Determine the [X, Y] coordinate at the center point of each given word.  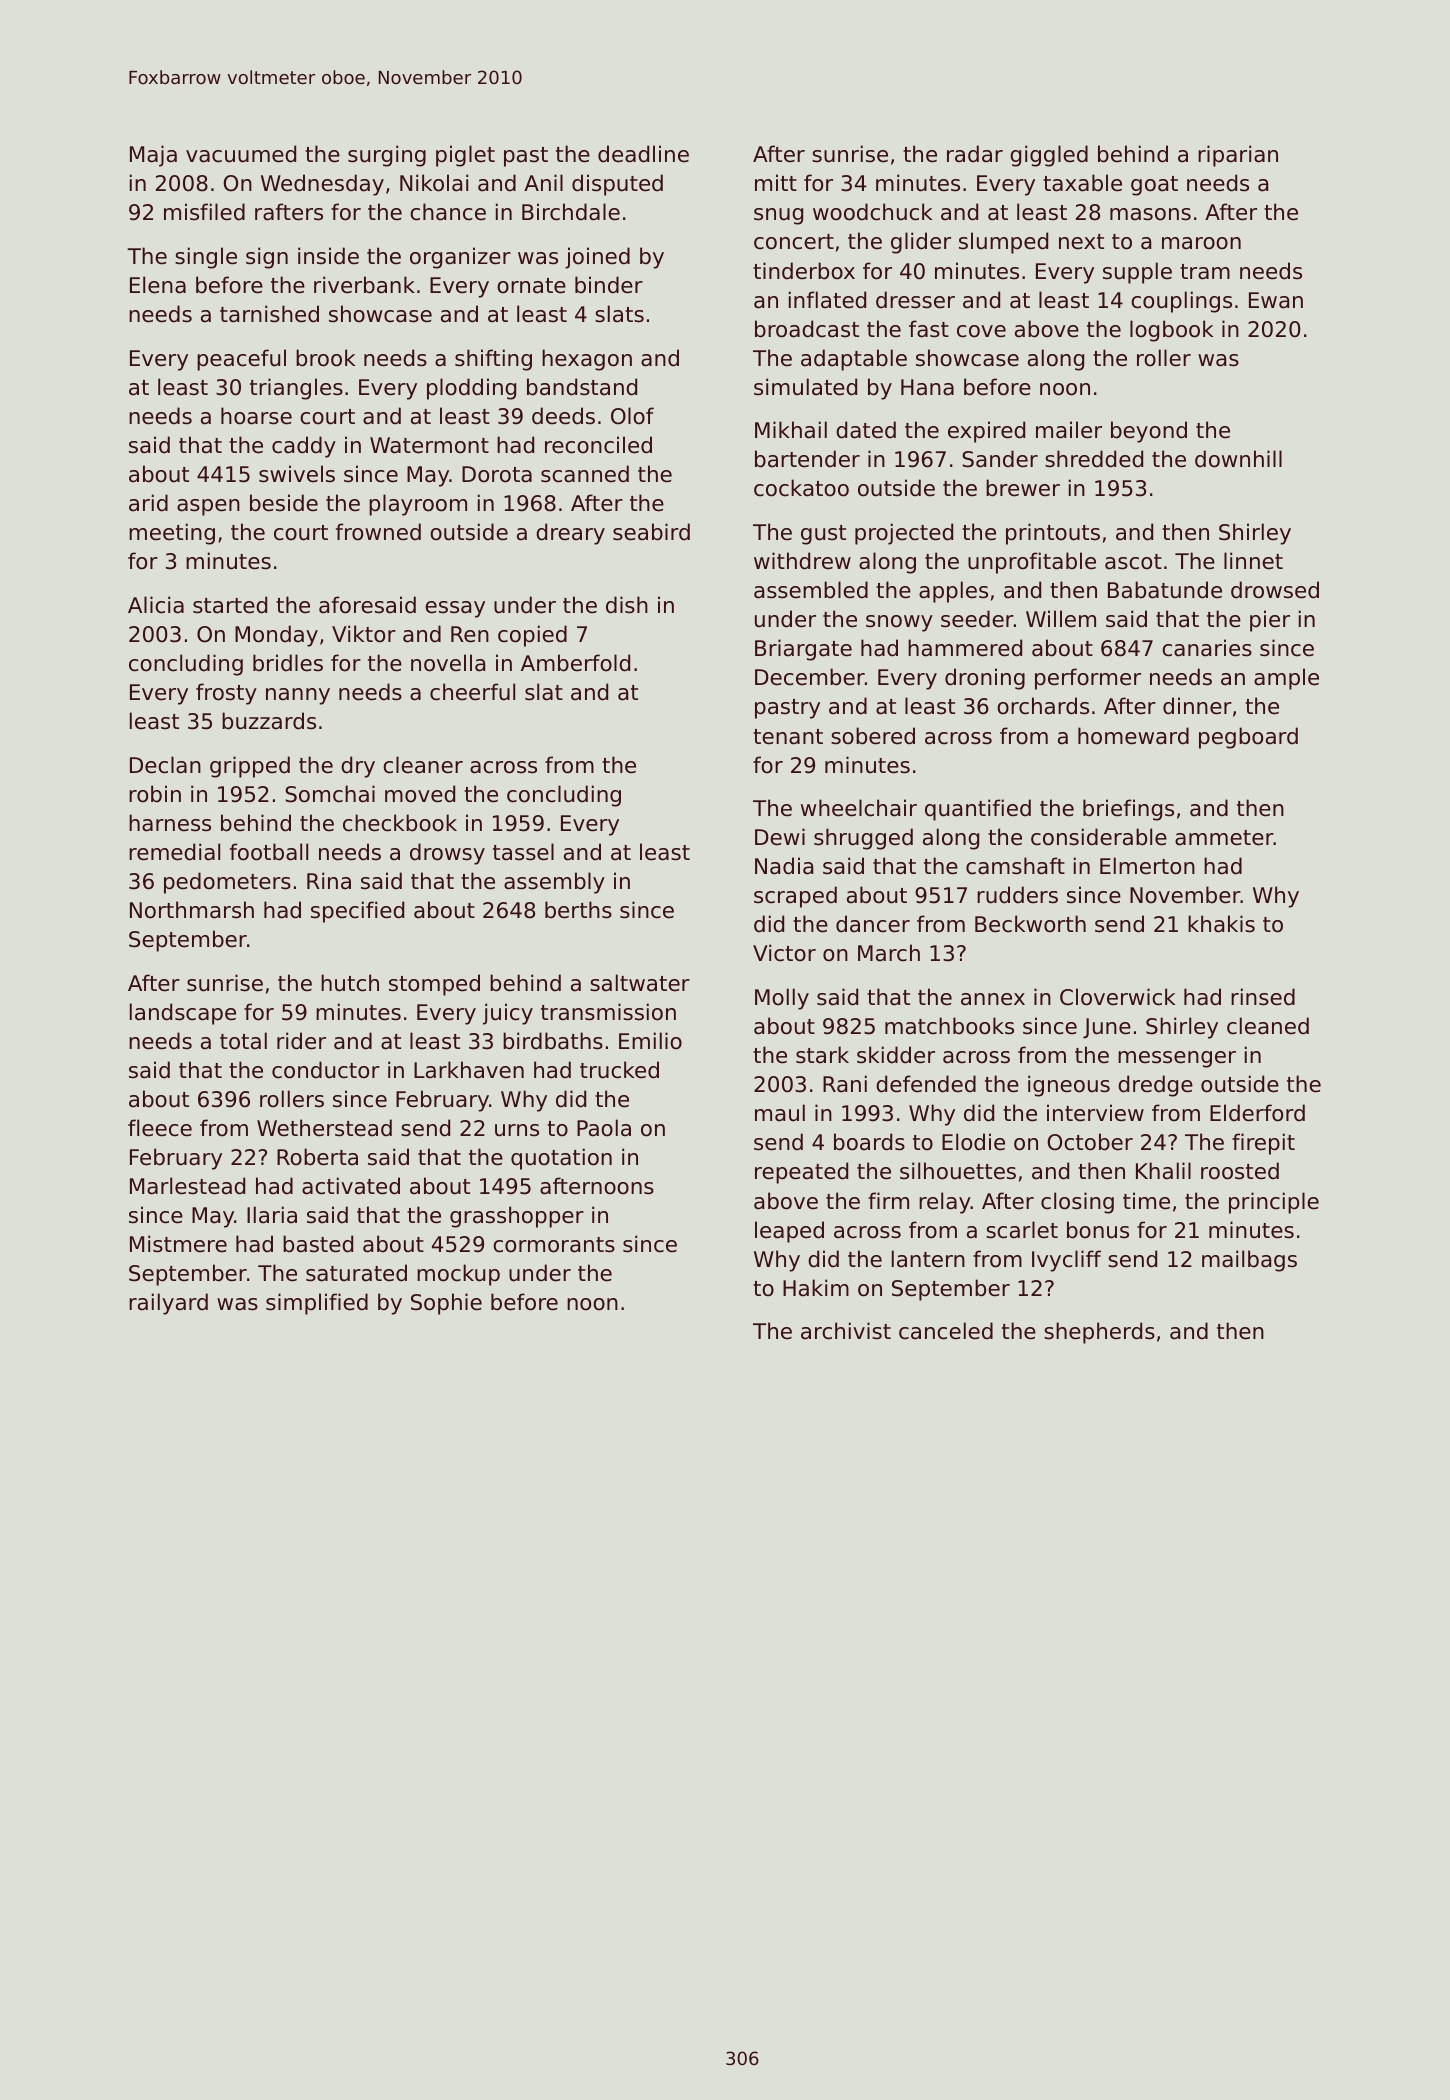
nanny [298, 696]
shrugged [863, 839]
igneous [1069, 1086]
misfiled [204, 212]
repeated [801, 1173]
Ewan [1276, 300]
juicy [508, 1014]
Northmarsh [192, 910]
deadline [643, 154]
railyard [168, 1304]
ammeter [1224, 838]
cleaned [1268, 1026]
